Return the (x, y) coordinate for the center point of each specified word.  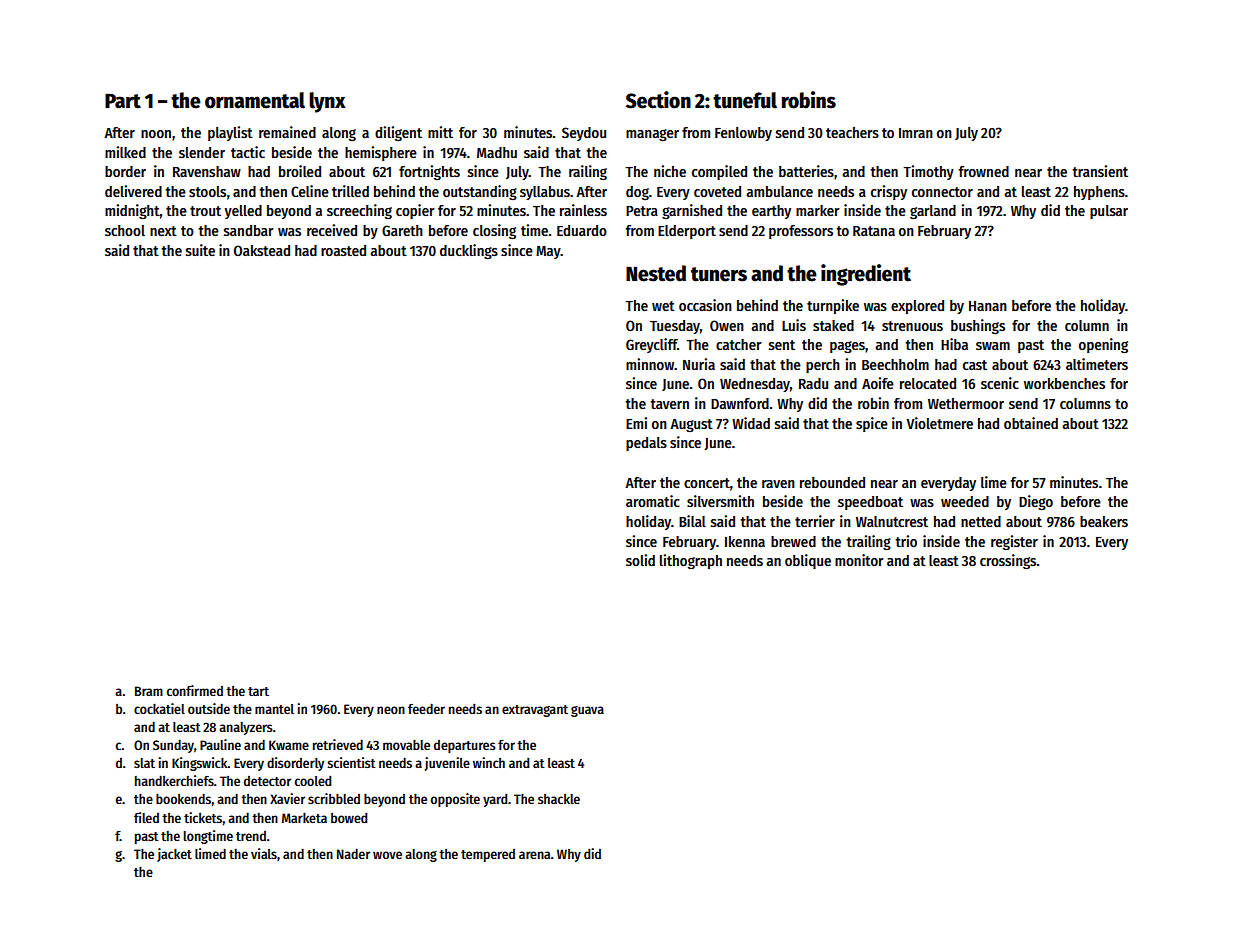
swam (993, 346)
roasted (343, 250)
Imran (916, 133)
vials (264, 853)
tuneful (745, 100)
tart (258, 691)
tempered (488, 855)
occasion (705, 305)
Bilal (692, 521)
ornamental (255, 100)
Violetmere (939, 423)
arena (535, 855)
